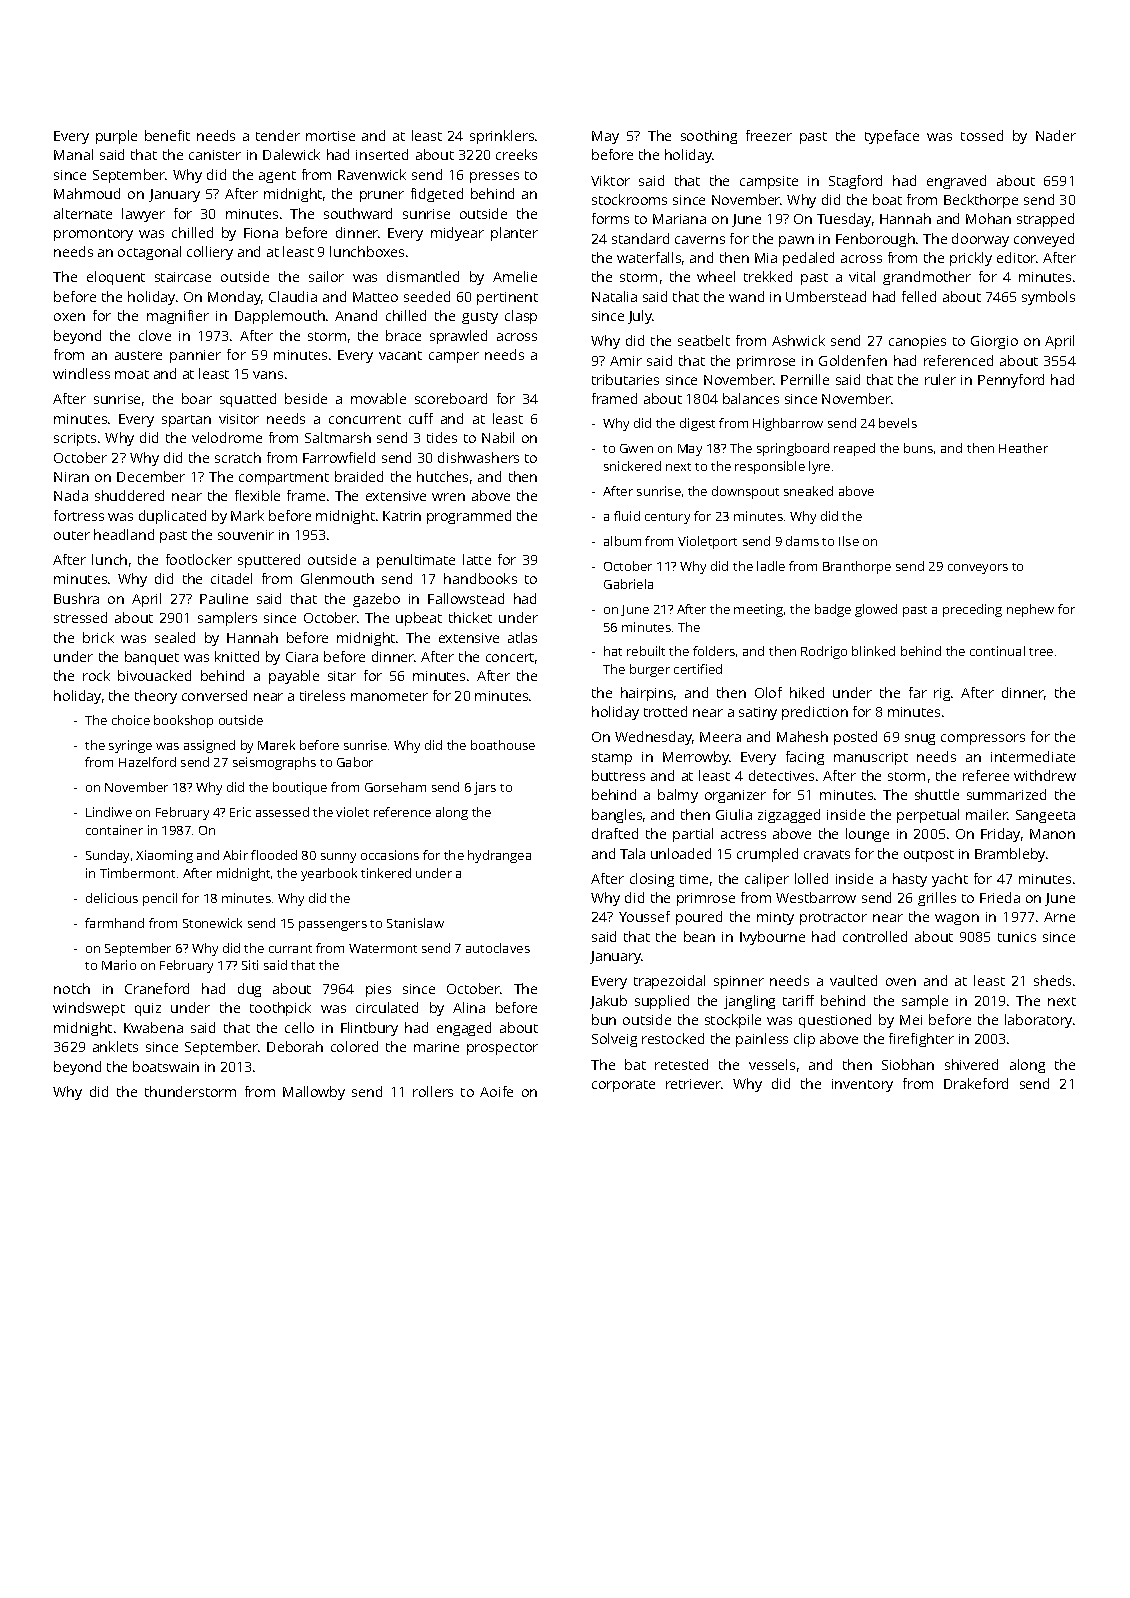 This screenshot has height=1598, width=1130. I want to click on standard, so click(640, 238).
